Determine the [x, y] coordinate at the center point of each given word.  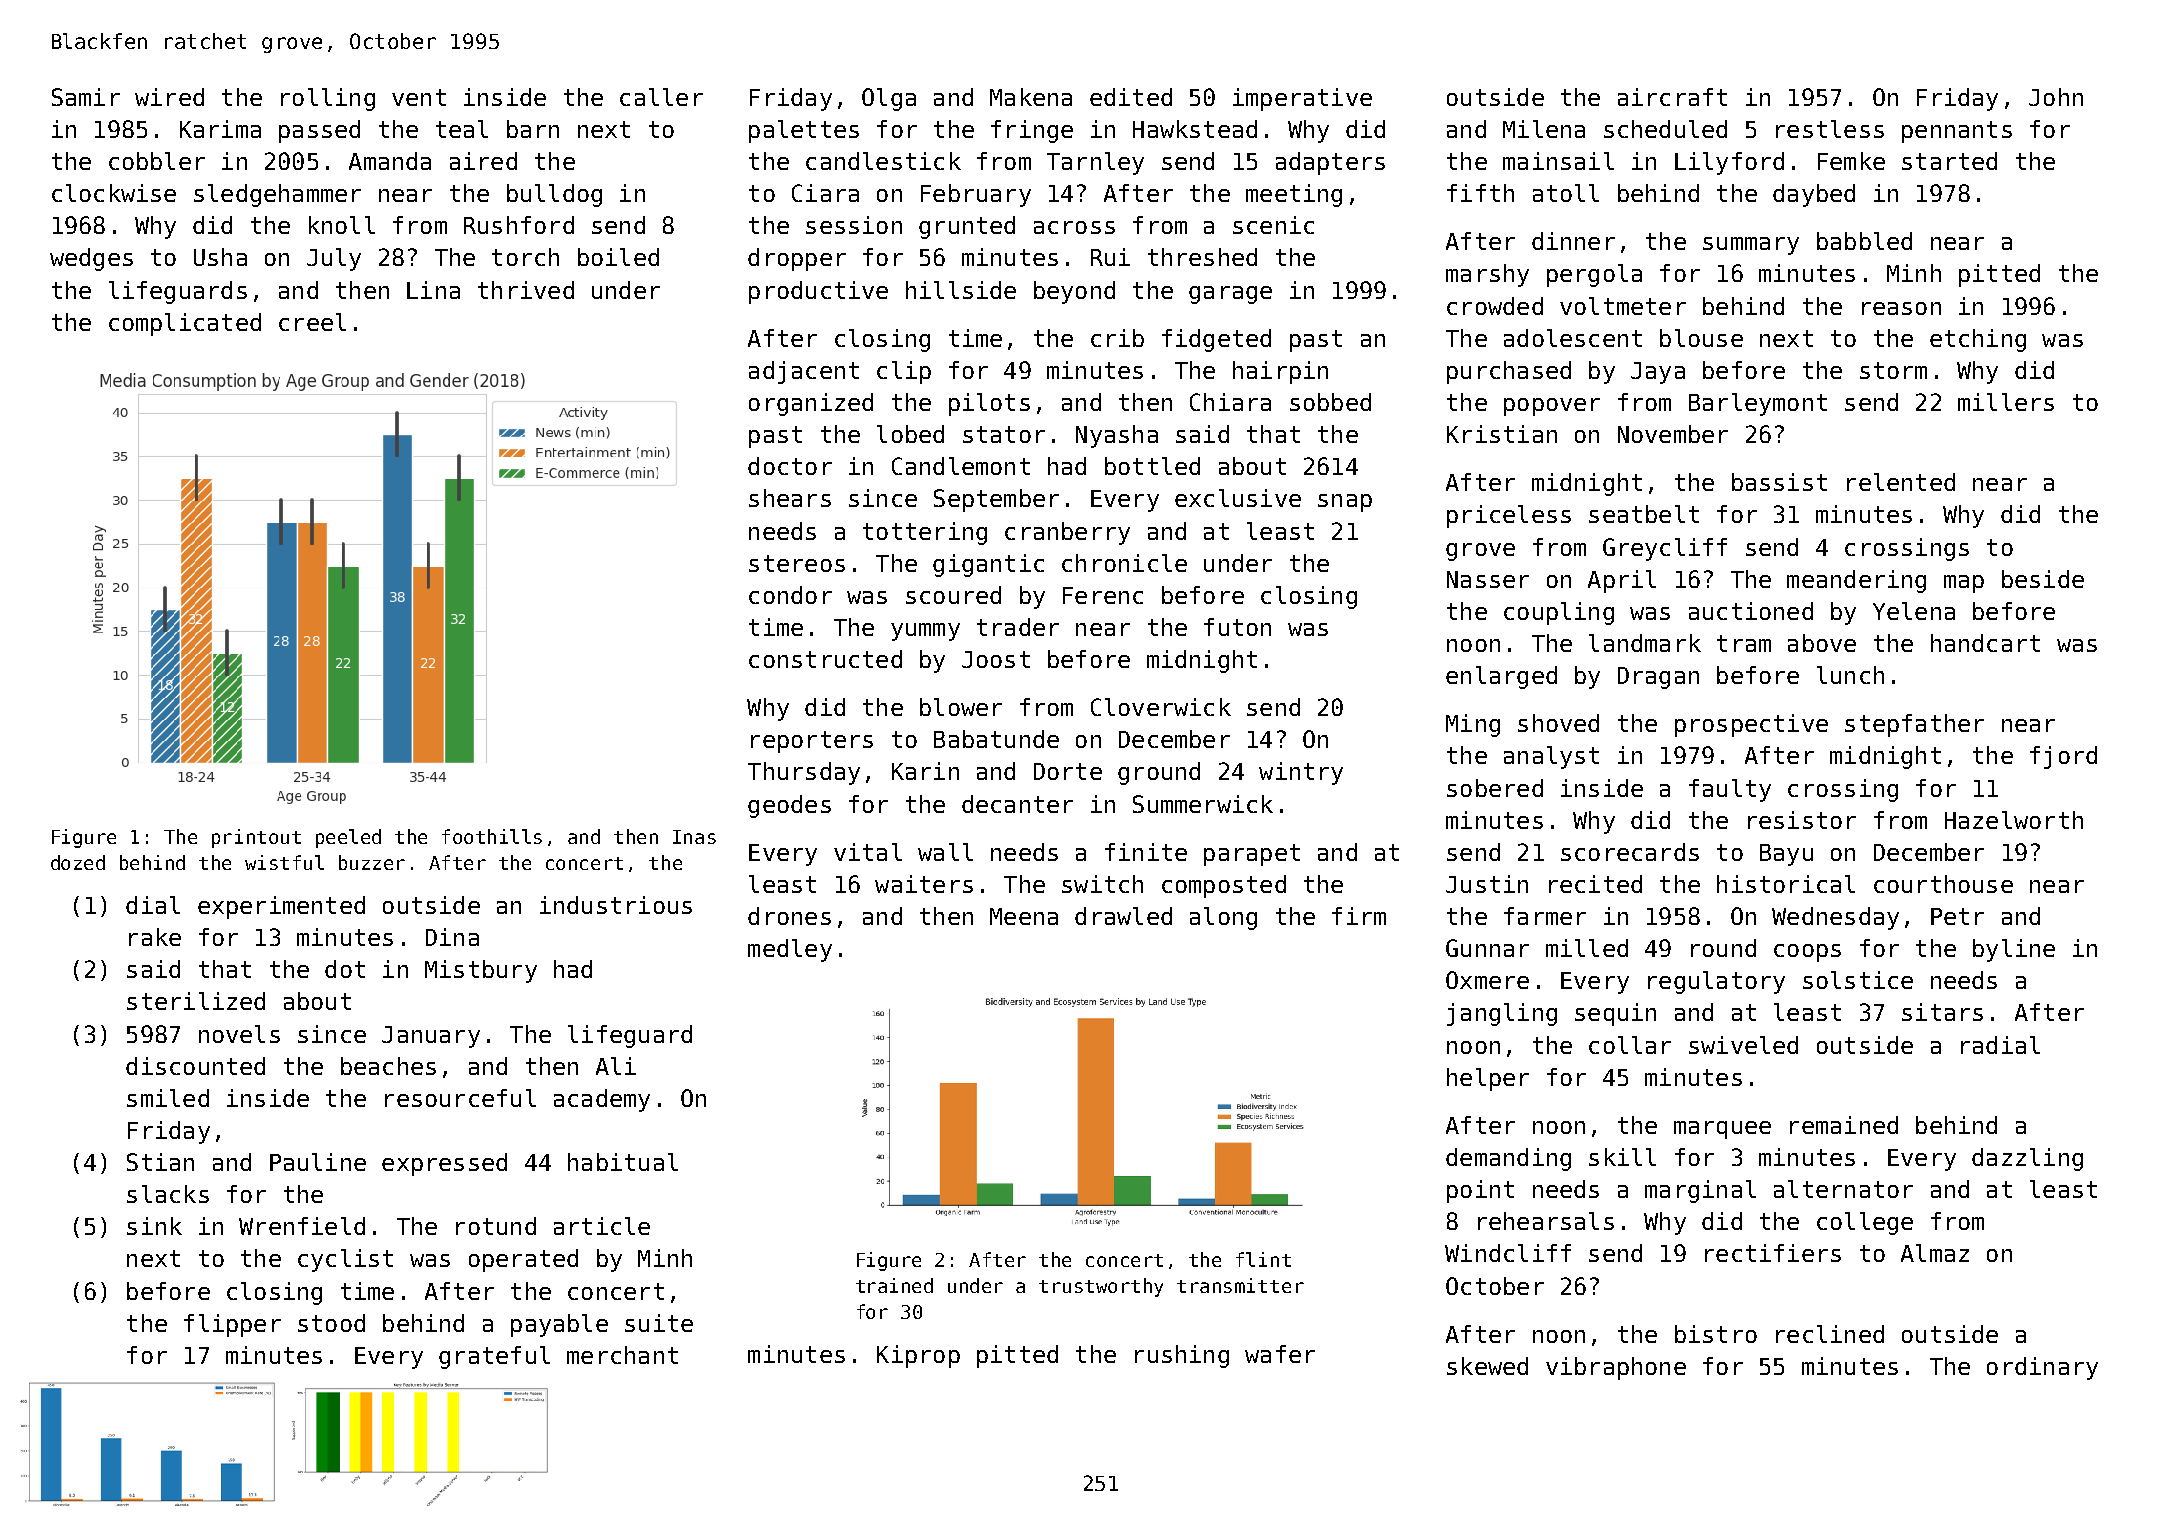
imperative [1302, 99]
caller [661, 97]
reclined [1830, 1334]
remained [1844, 1125]
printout [256, 838]
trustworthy [1101, 1287]
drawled [1123, 916]
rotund [496, 1226]
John [2056, 97]
